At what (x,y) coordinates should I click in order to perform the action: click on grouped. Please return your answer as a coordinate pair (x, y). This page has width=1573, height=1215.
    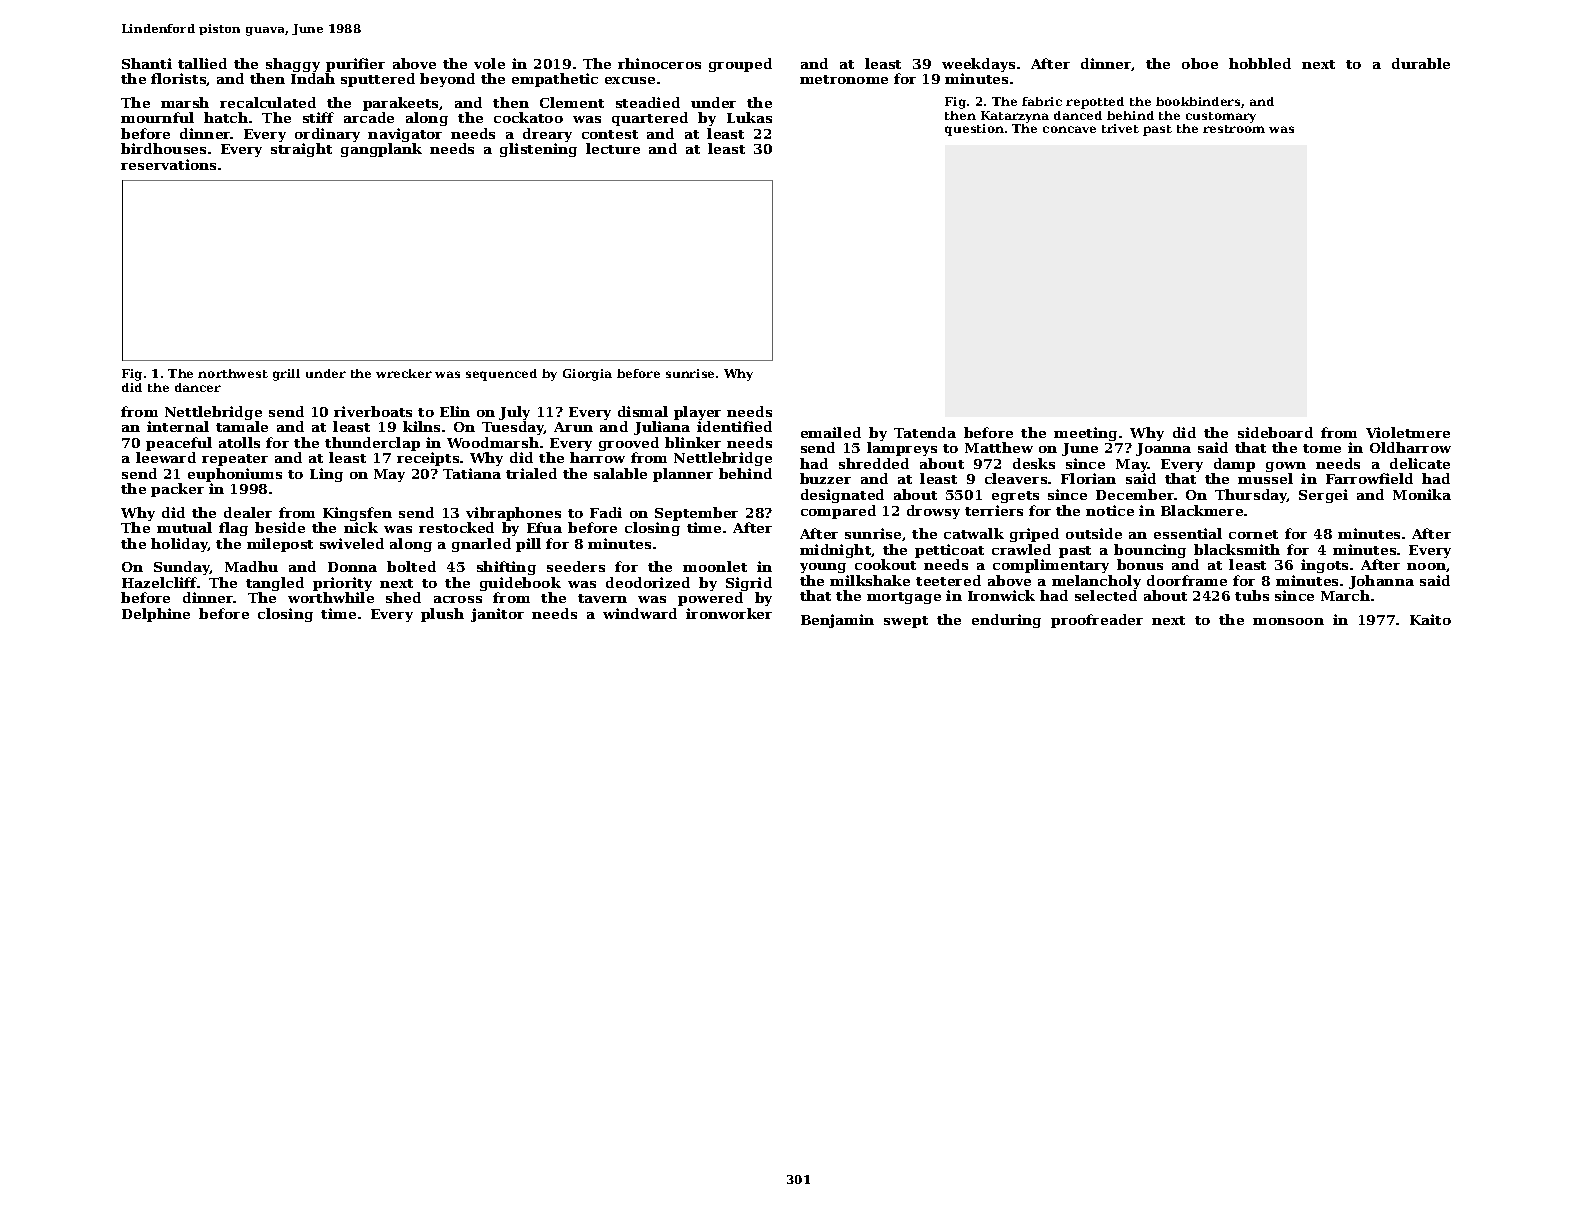
    Looking at the image, I should click on (740, 65).
